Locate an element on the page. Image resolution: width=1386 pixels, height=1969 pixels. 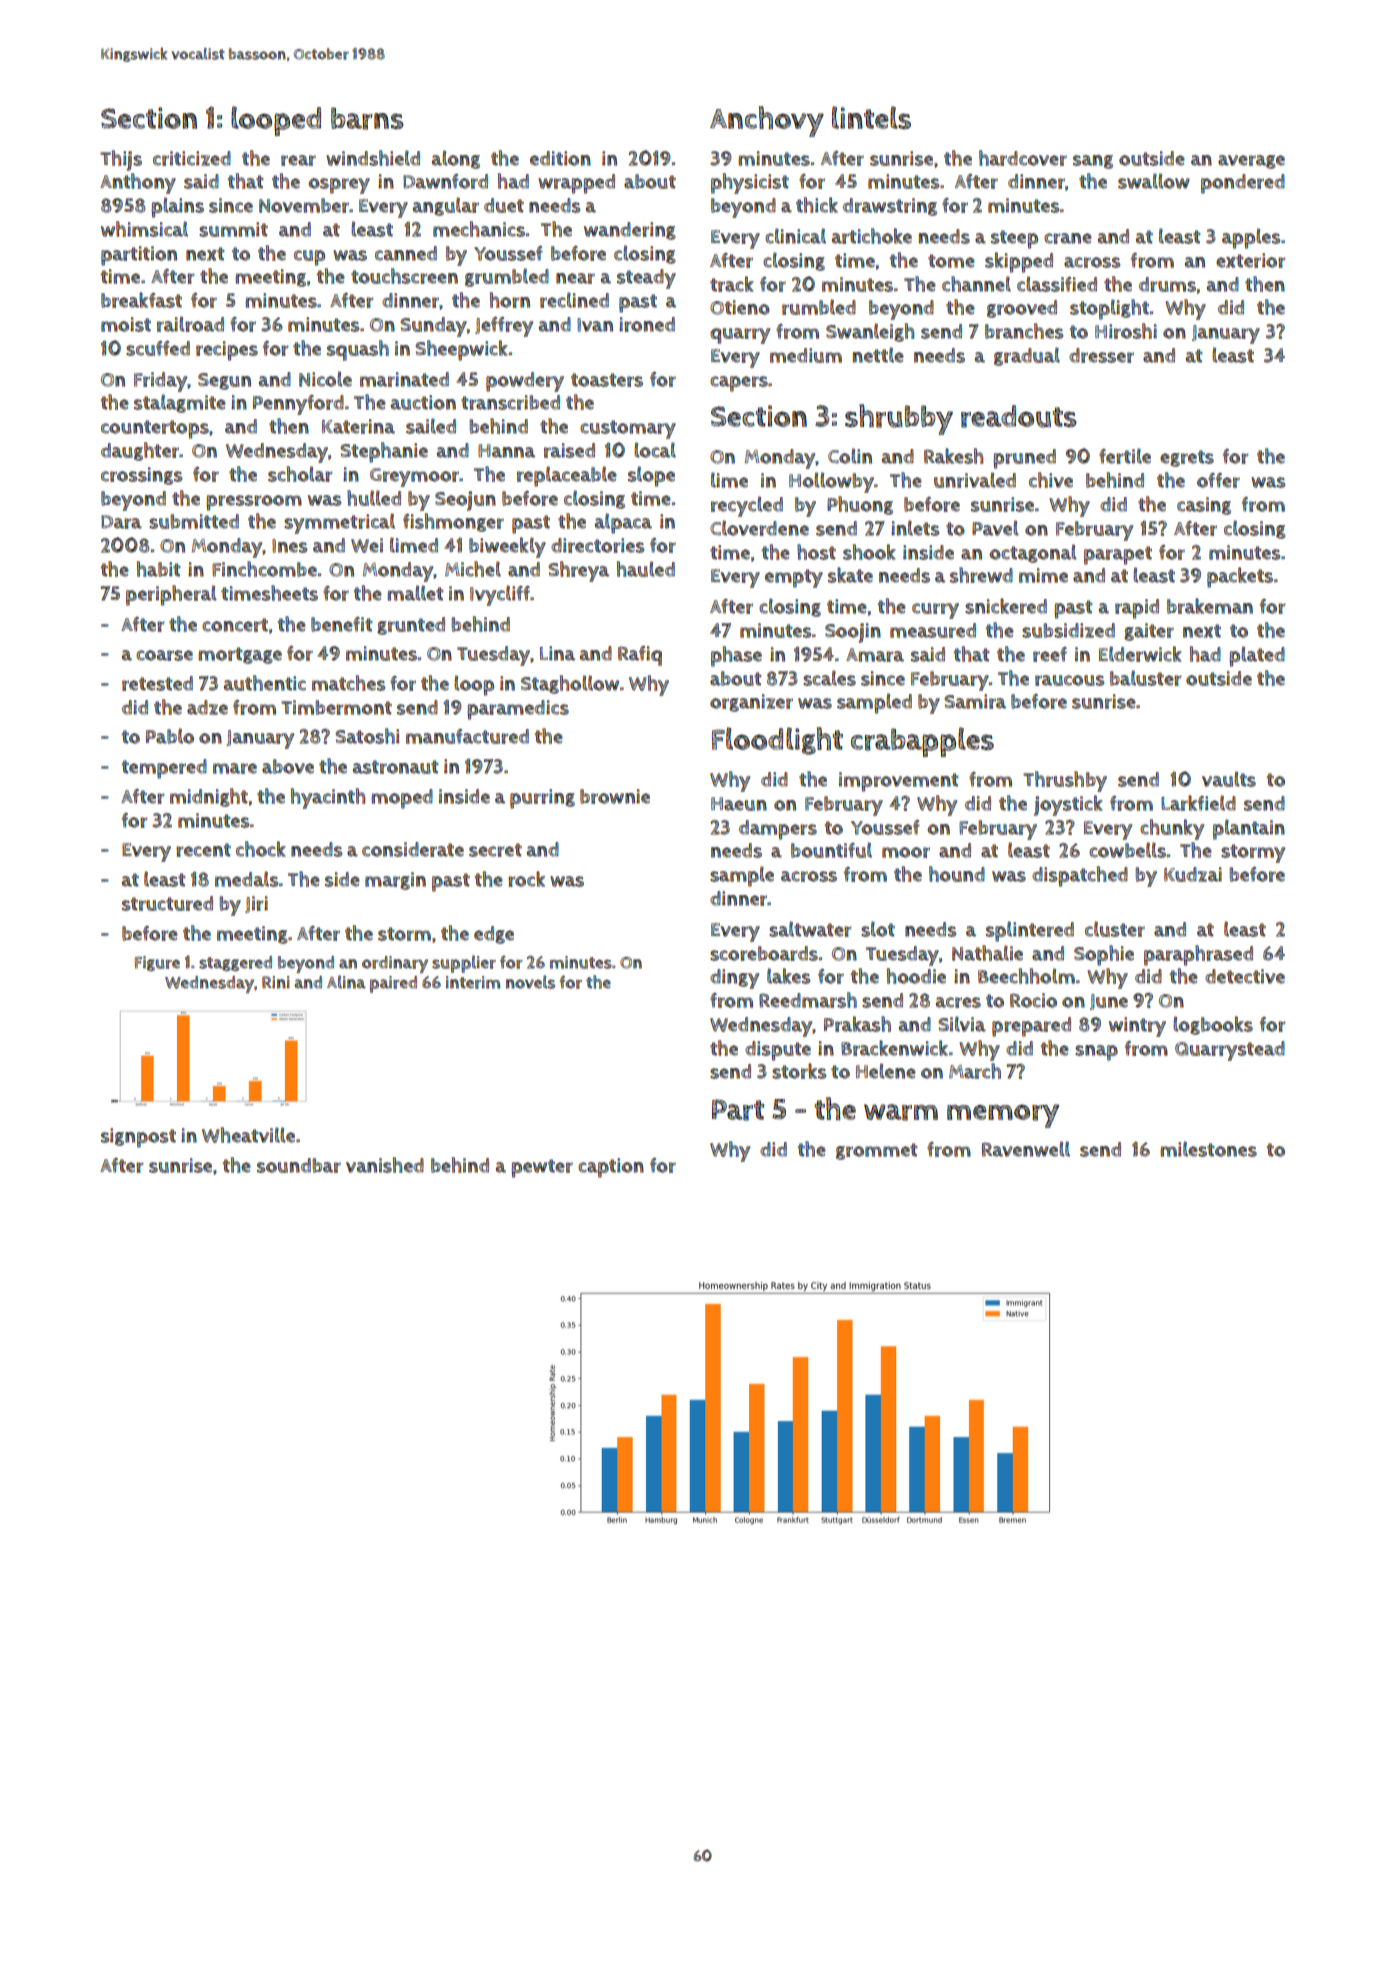
vaults is located at coordinates (1229, 779).
